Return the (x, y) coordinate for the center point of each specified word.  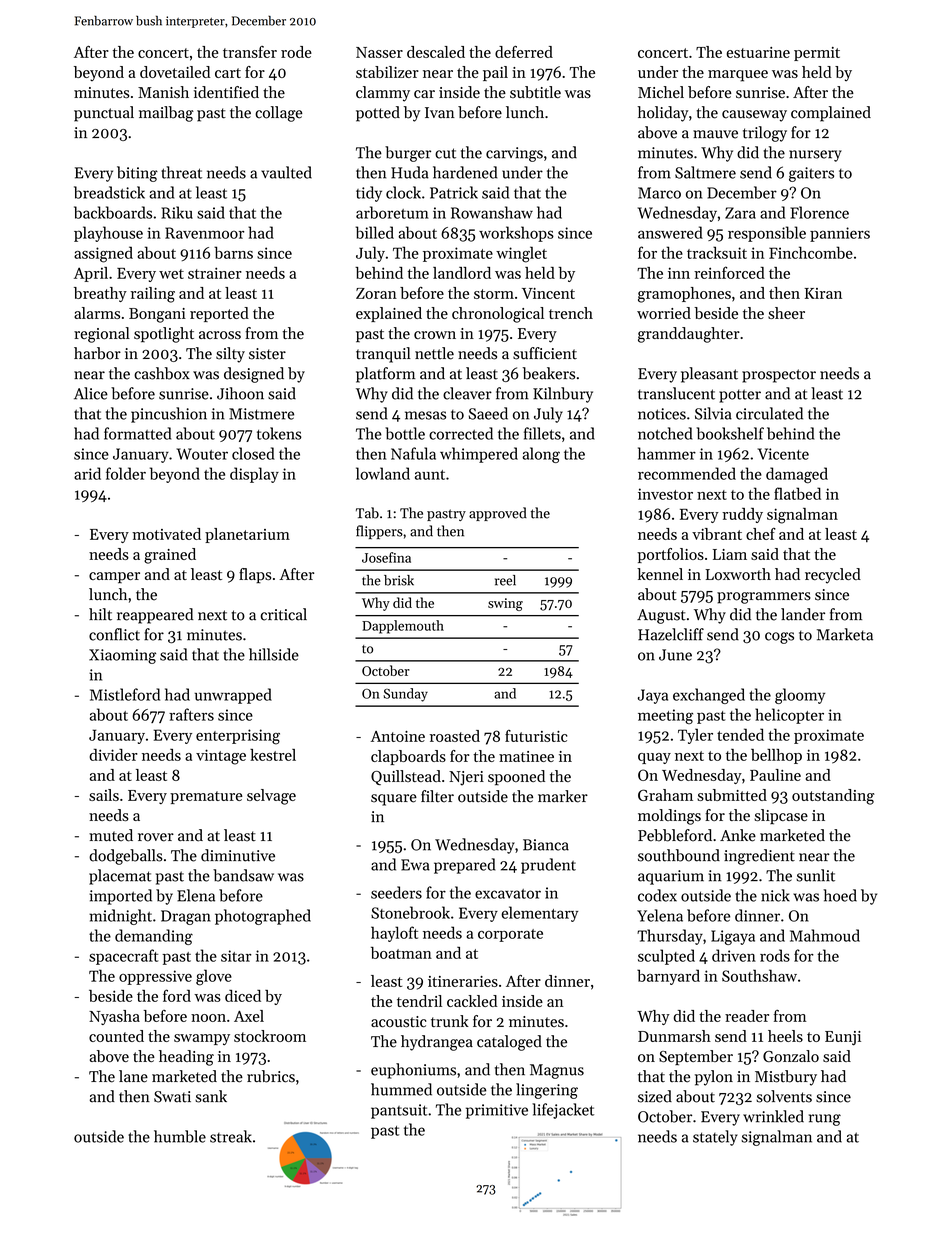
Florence (819, 212)
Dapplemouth (403, 627)
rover (156, 837)
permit (817, 54)
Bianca (546, 845)
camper (114, 577)
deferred (524, 52)
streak (231, 1136)
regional (102, 335)
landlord (462, 273)
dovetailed (175, 72)
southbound (679, 855)
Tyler (695, 736)
